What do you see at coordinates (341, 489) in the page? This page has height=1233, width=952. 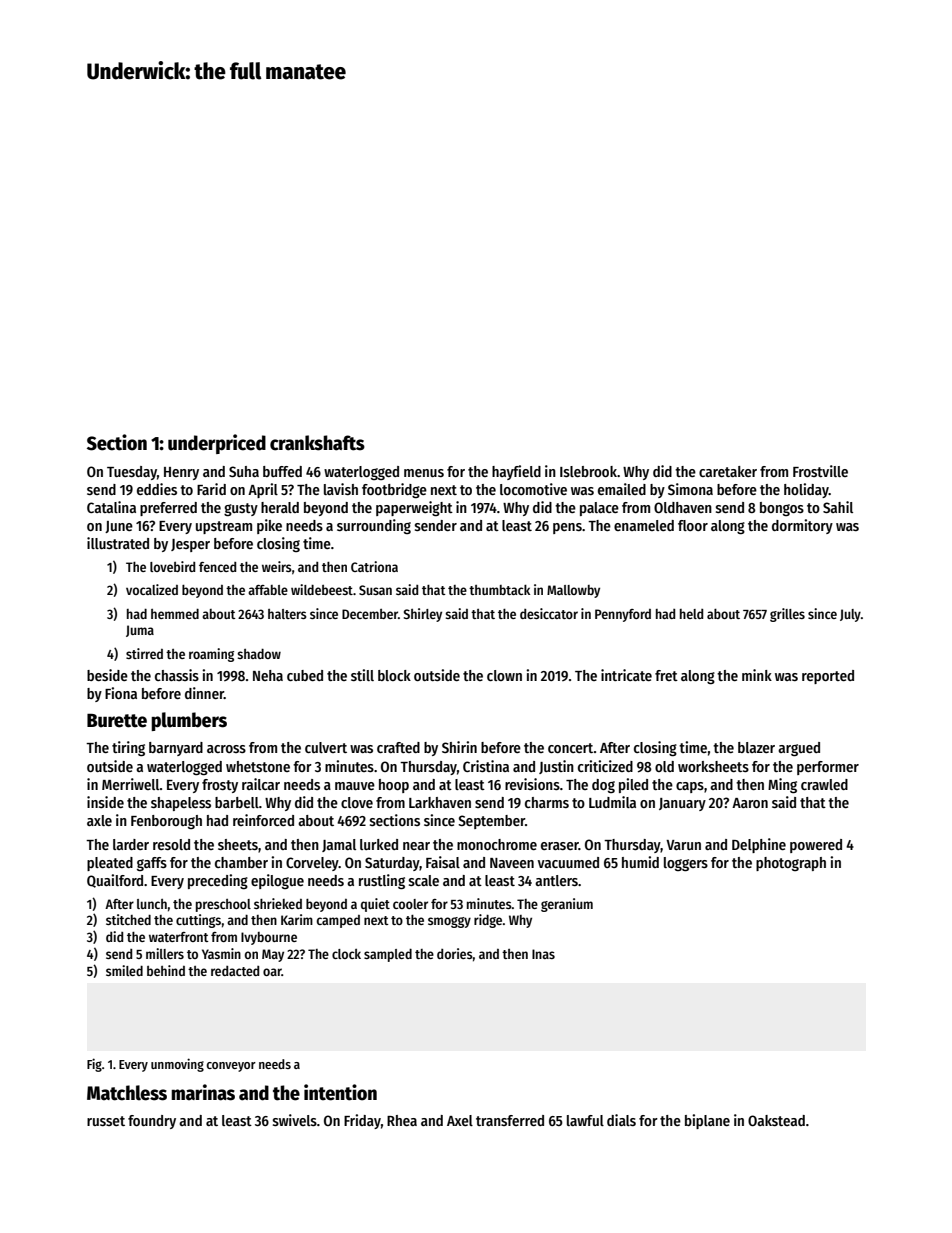 I see `lavish` at bounding box center [341, 489].
